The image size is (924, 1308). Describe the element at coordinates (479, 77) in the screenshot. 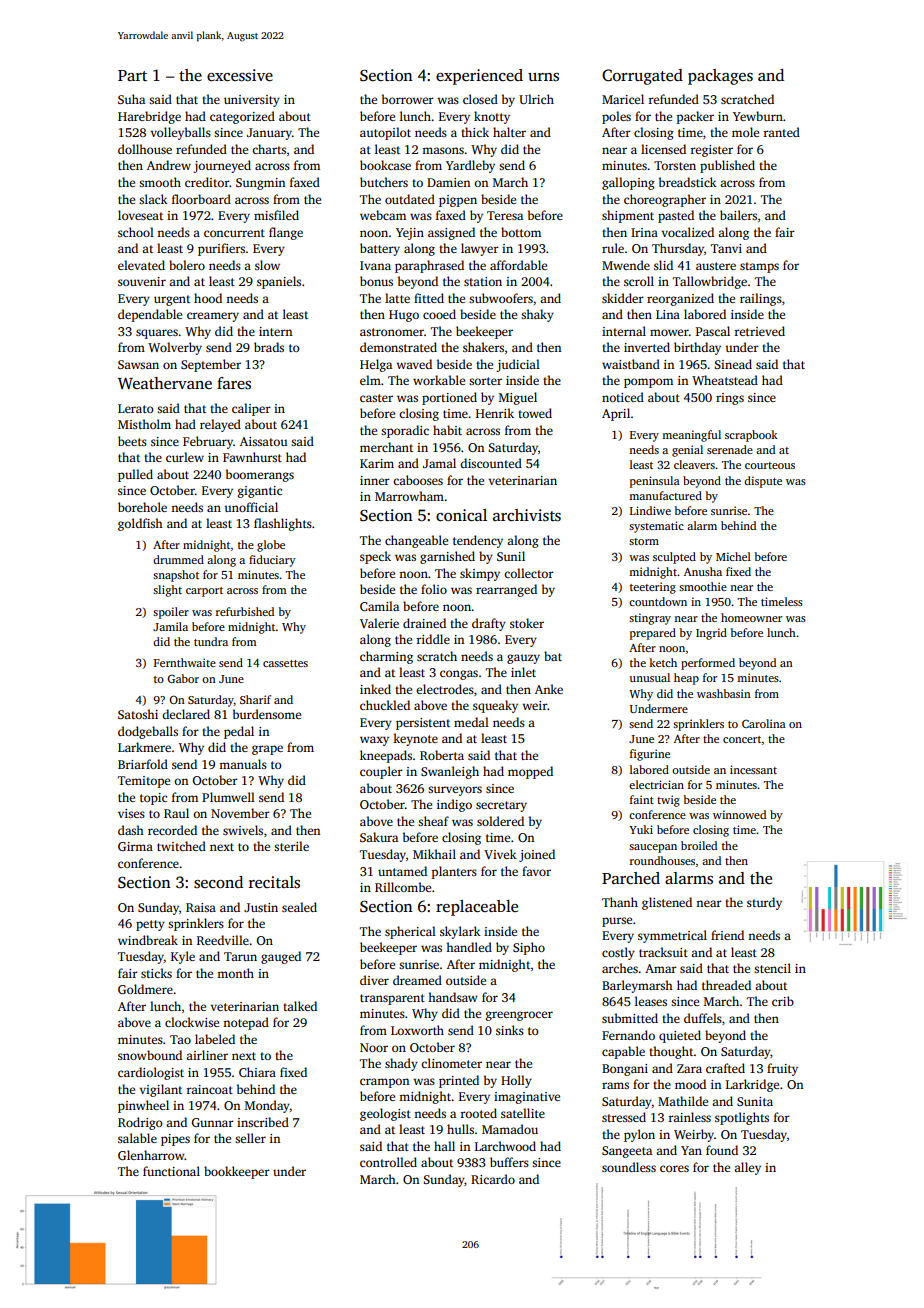

I see `experienced` at that location.
